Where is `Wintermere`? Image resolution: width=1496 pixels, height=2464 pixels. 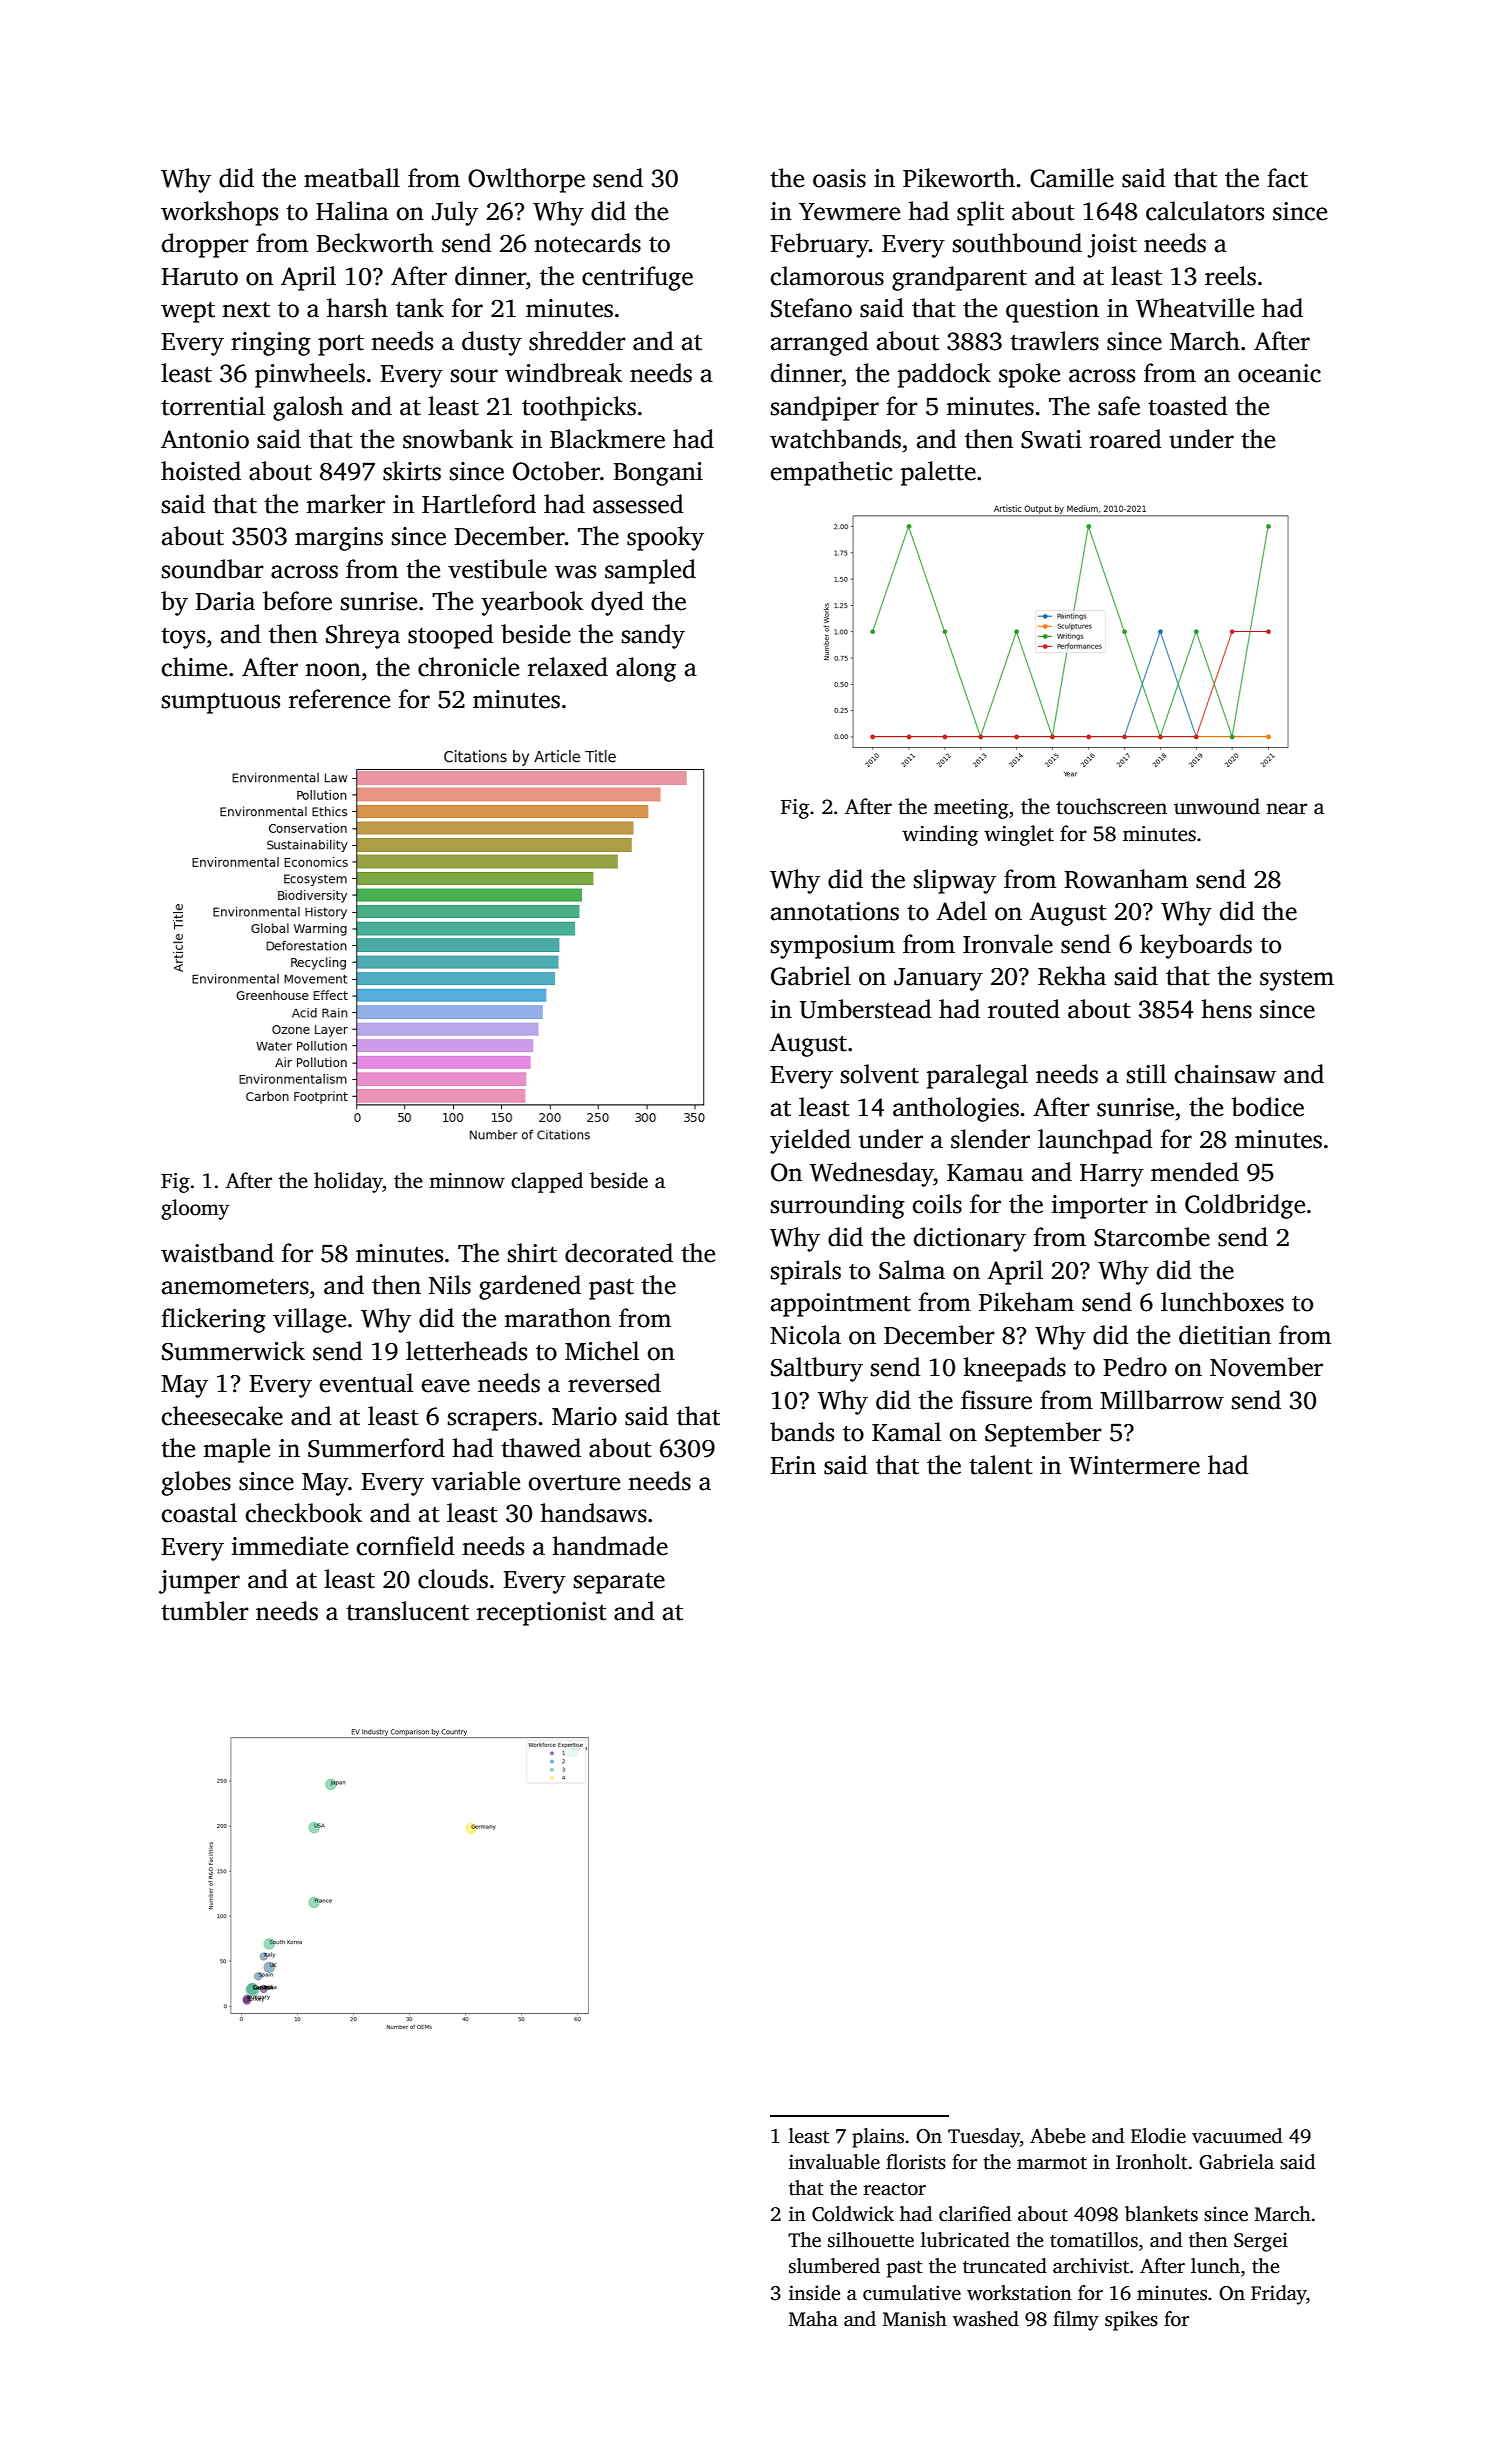 Wintermere is located at coordinates (1134, 1465).
